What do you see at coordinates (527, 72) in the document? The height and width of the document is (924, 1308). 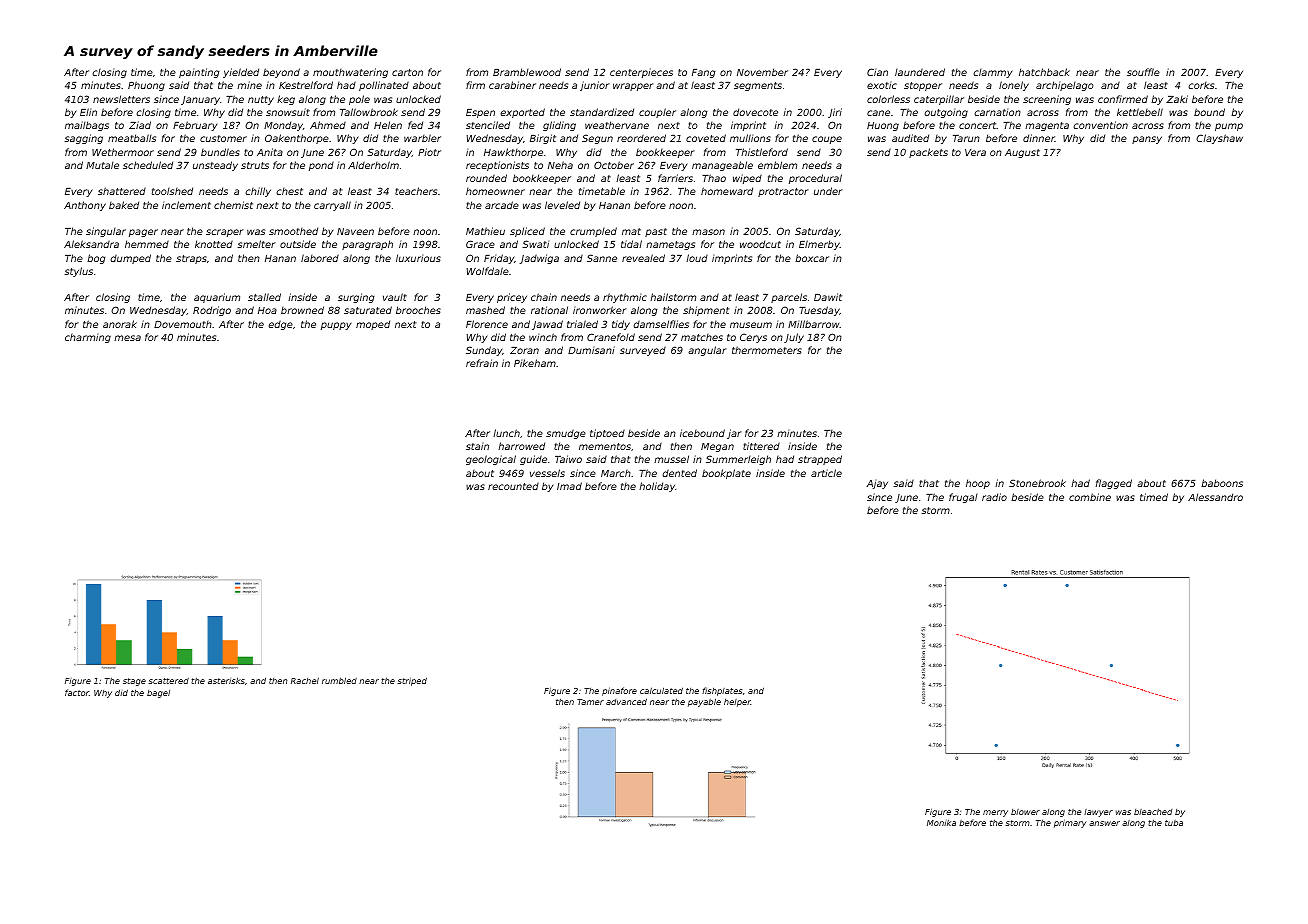 I see `Bramblewood` at bounding box center [527, 72].
